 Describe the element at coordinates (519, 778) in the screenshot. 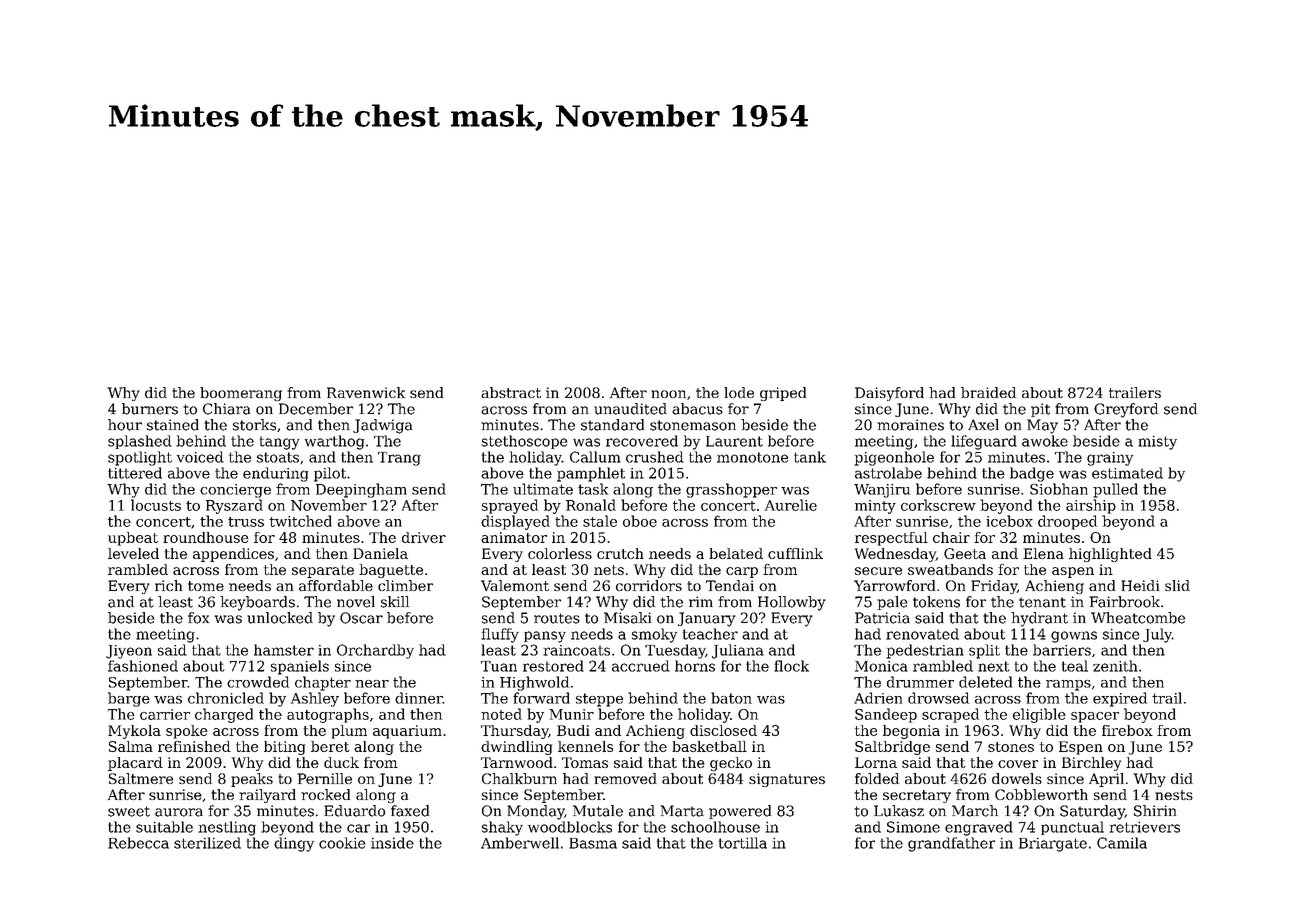

I see `Chalkburn` at that location.
